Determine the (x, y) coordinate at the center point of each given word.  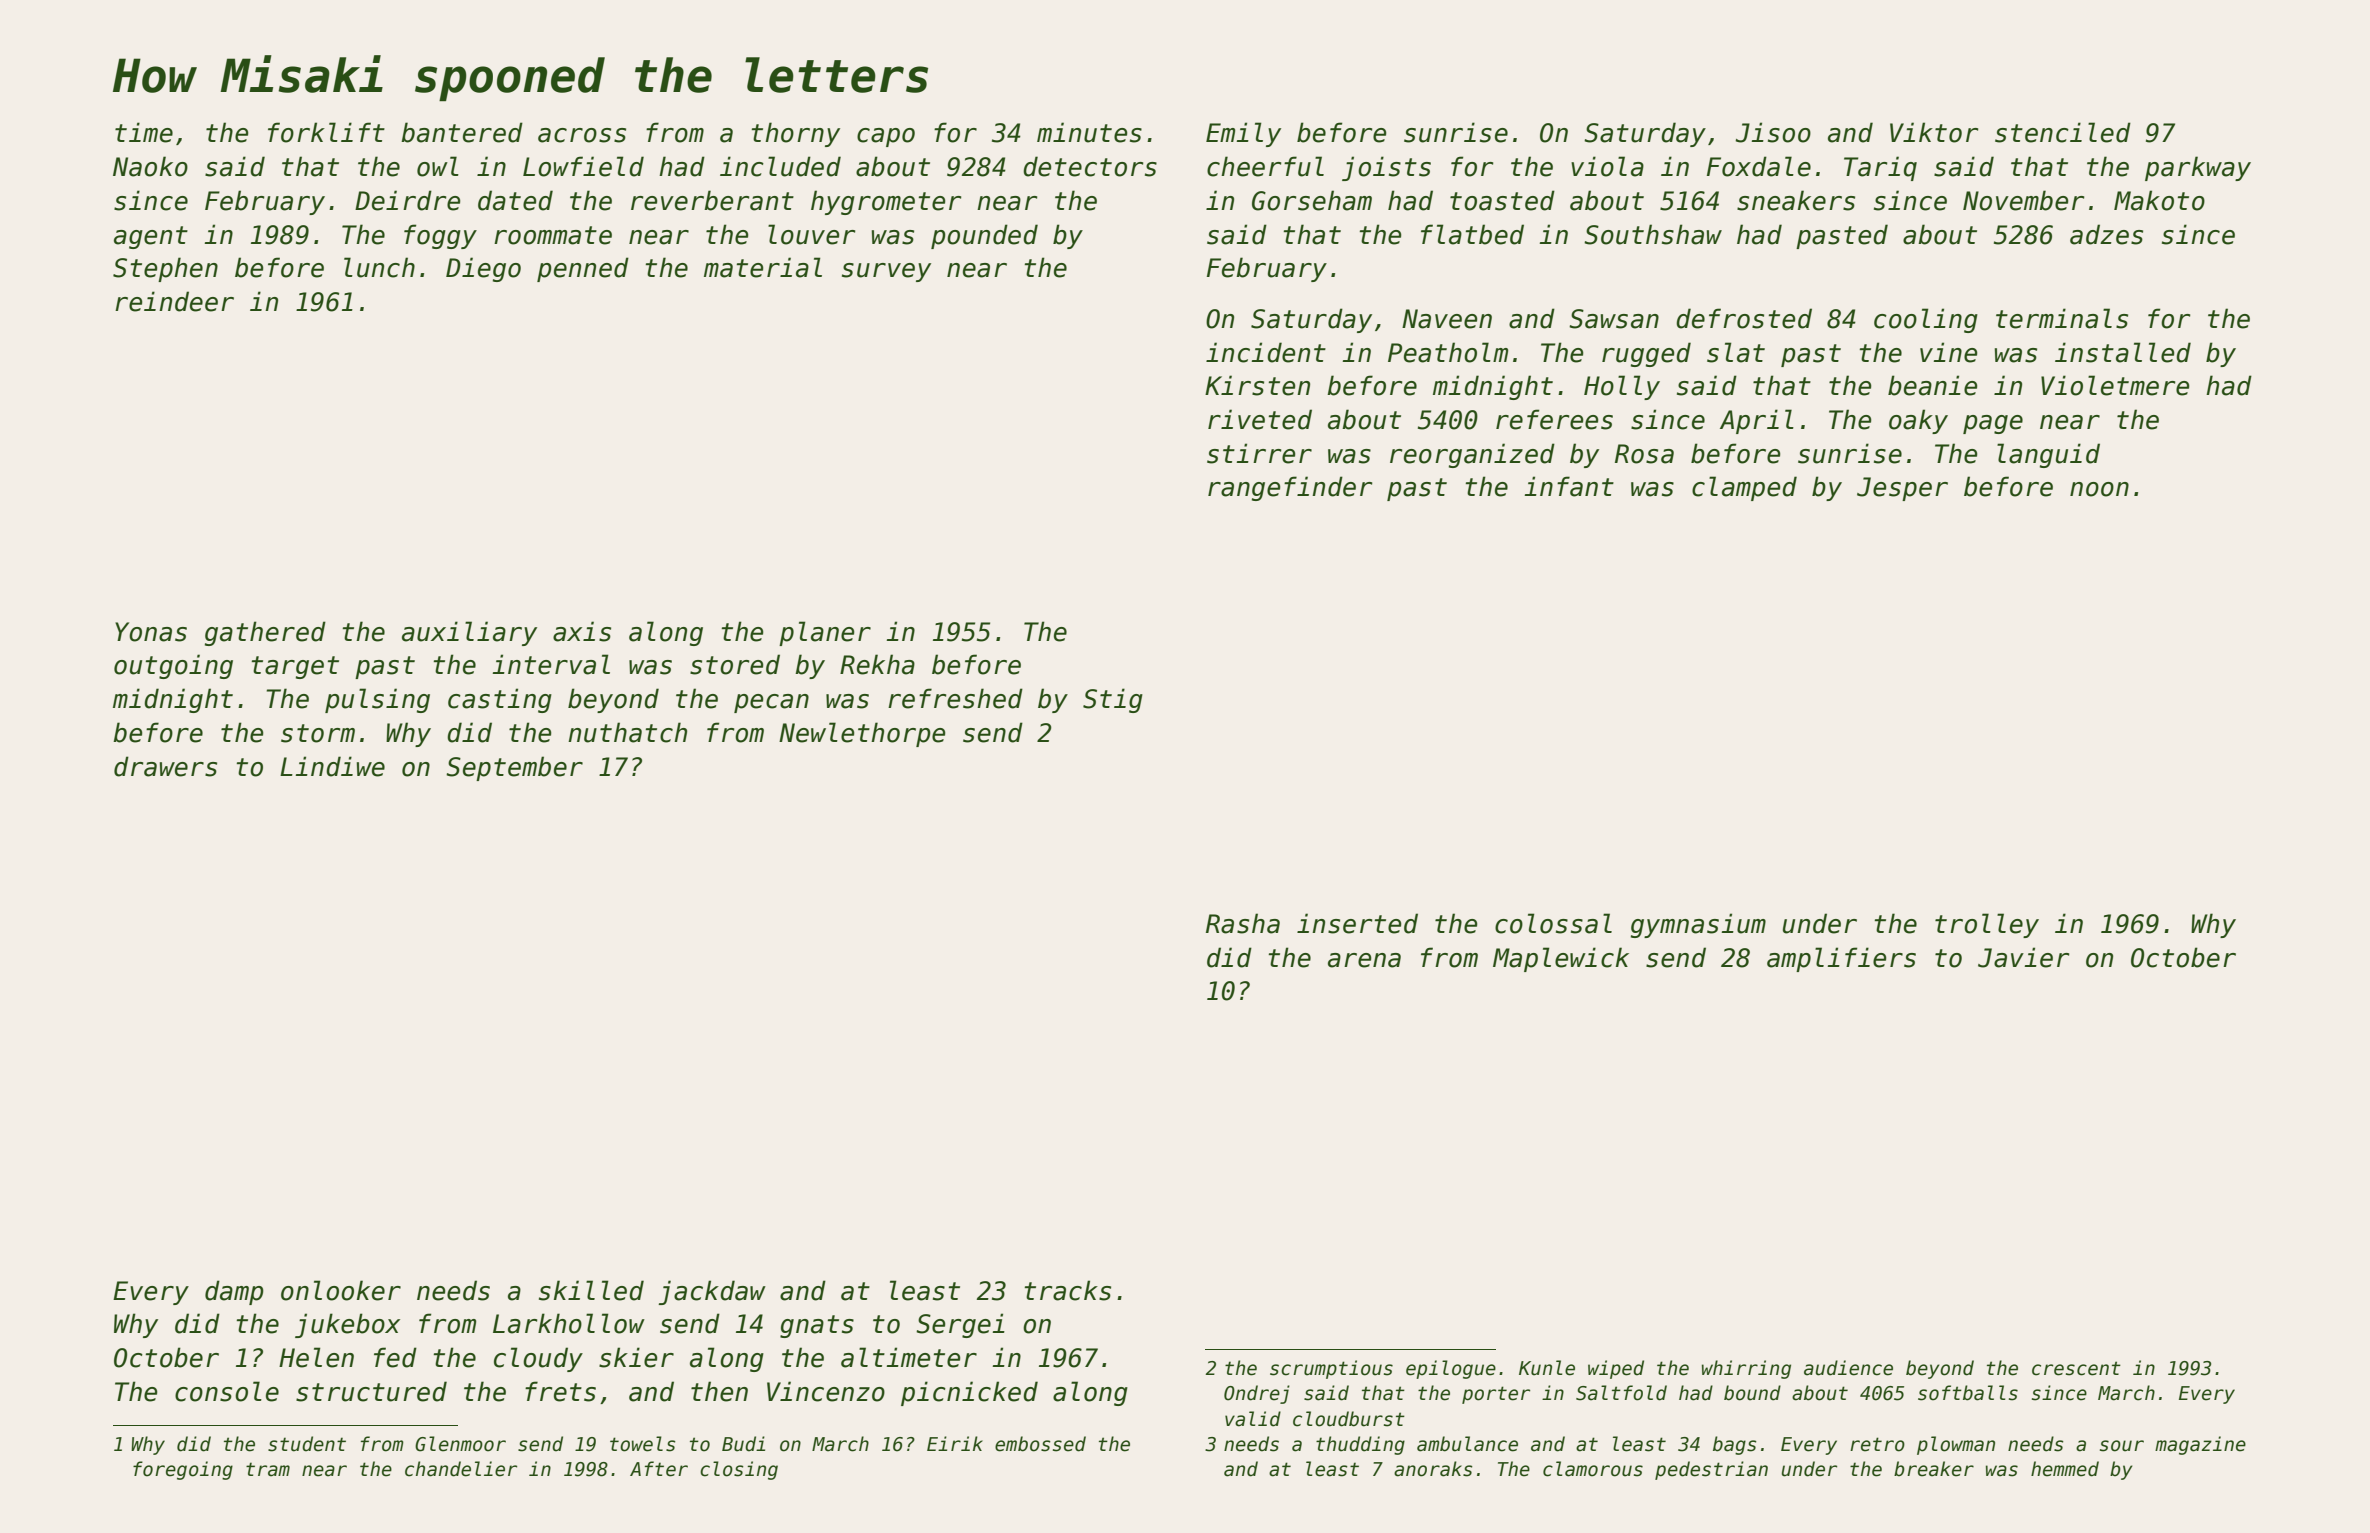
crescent (2076, 1368)
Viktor (1934, 132)
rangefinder (1290, 488)
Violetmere (2115, 385)
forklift (326, 132)
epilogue (1451, 1369)
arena (1364, 960)
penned (583, 269)
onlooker (341, 1290)
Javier (2023, 957)
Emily (1243, 134)
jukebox (347, 1325)
